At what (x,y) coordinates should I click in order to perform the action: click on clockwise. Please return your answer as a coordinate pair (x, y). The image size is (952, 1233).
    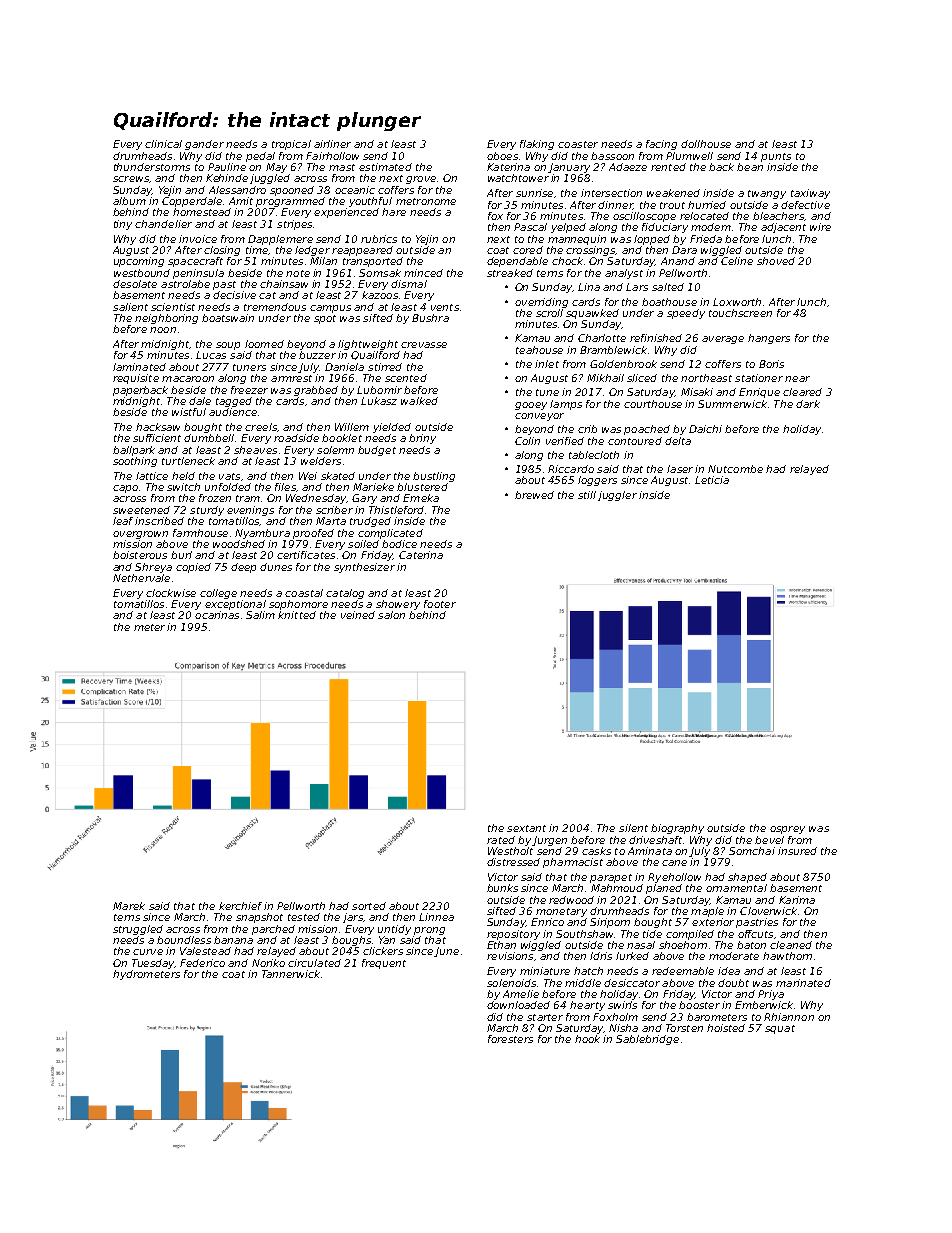
    Looking at the image, I should click on (171, 593).
